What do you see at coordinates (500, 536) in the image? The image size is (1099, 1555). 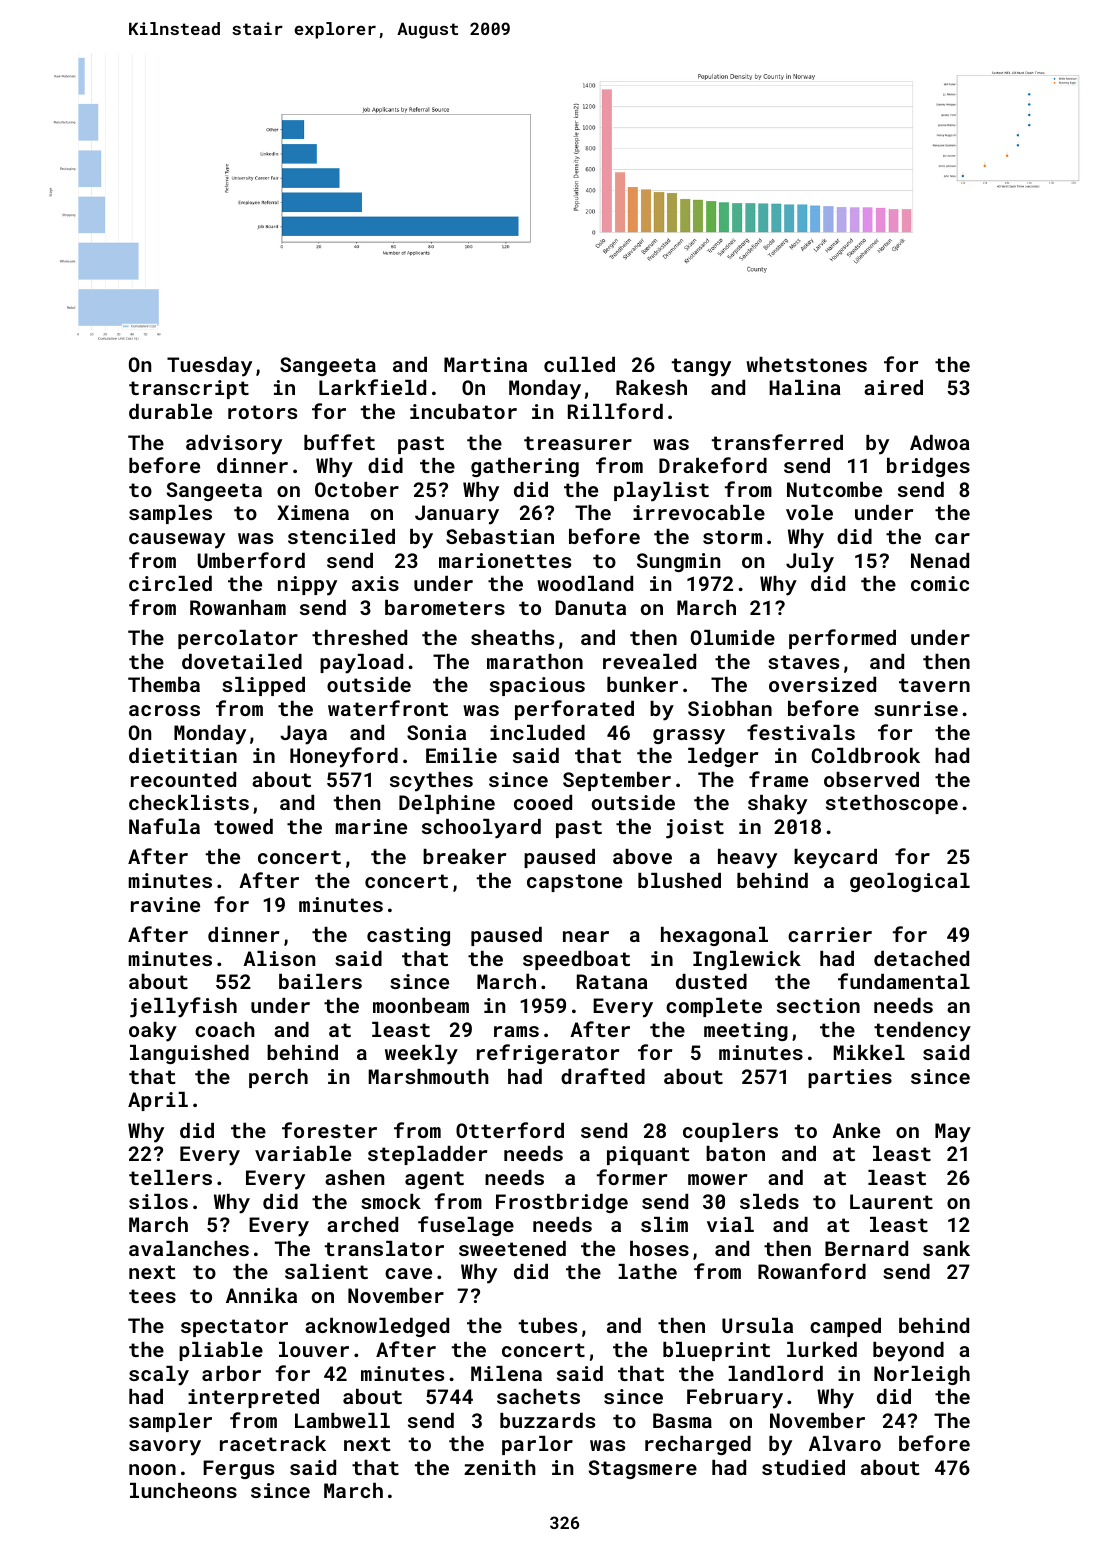 I see `Sebastian` at bounding box center [500, 536].
